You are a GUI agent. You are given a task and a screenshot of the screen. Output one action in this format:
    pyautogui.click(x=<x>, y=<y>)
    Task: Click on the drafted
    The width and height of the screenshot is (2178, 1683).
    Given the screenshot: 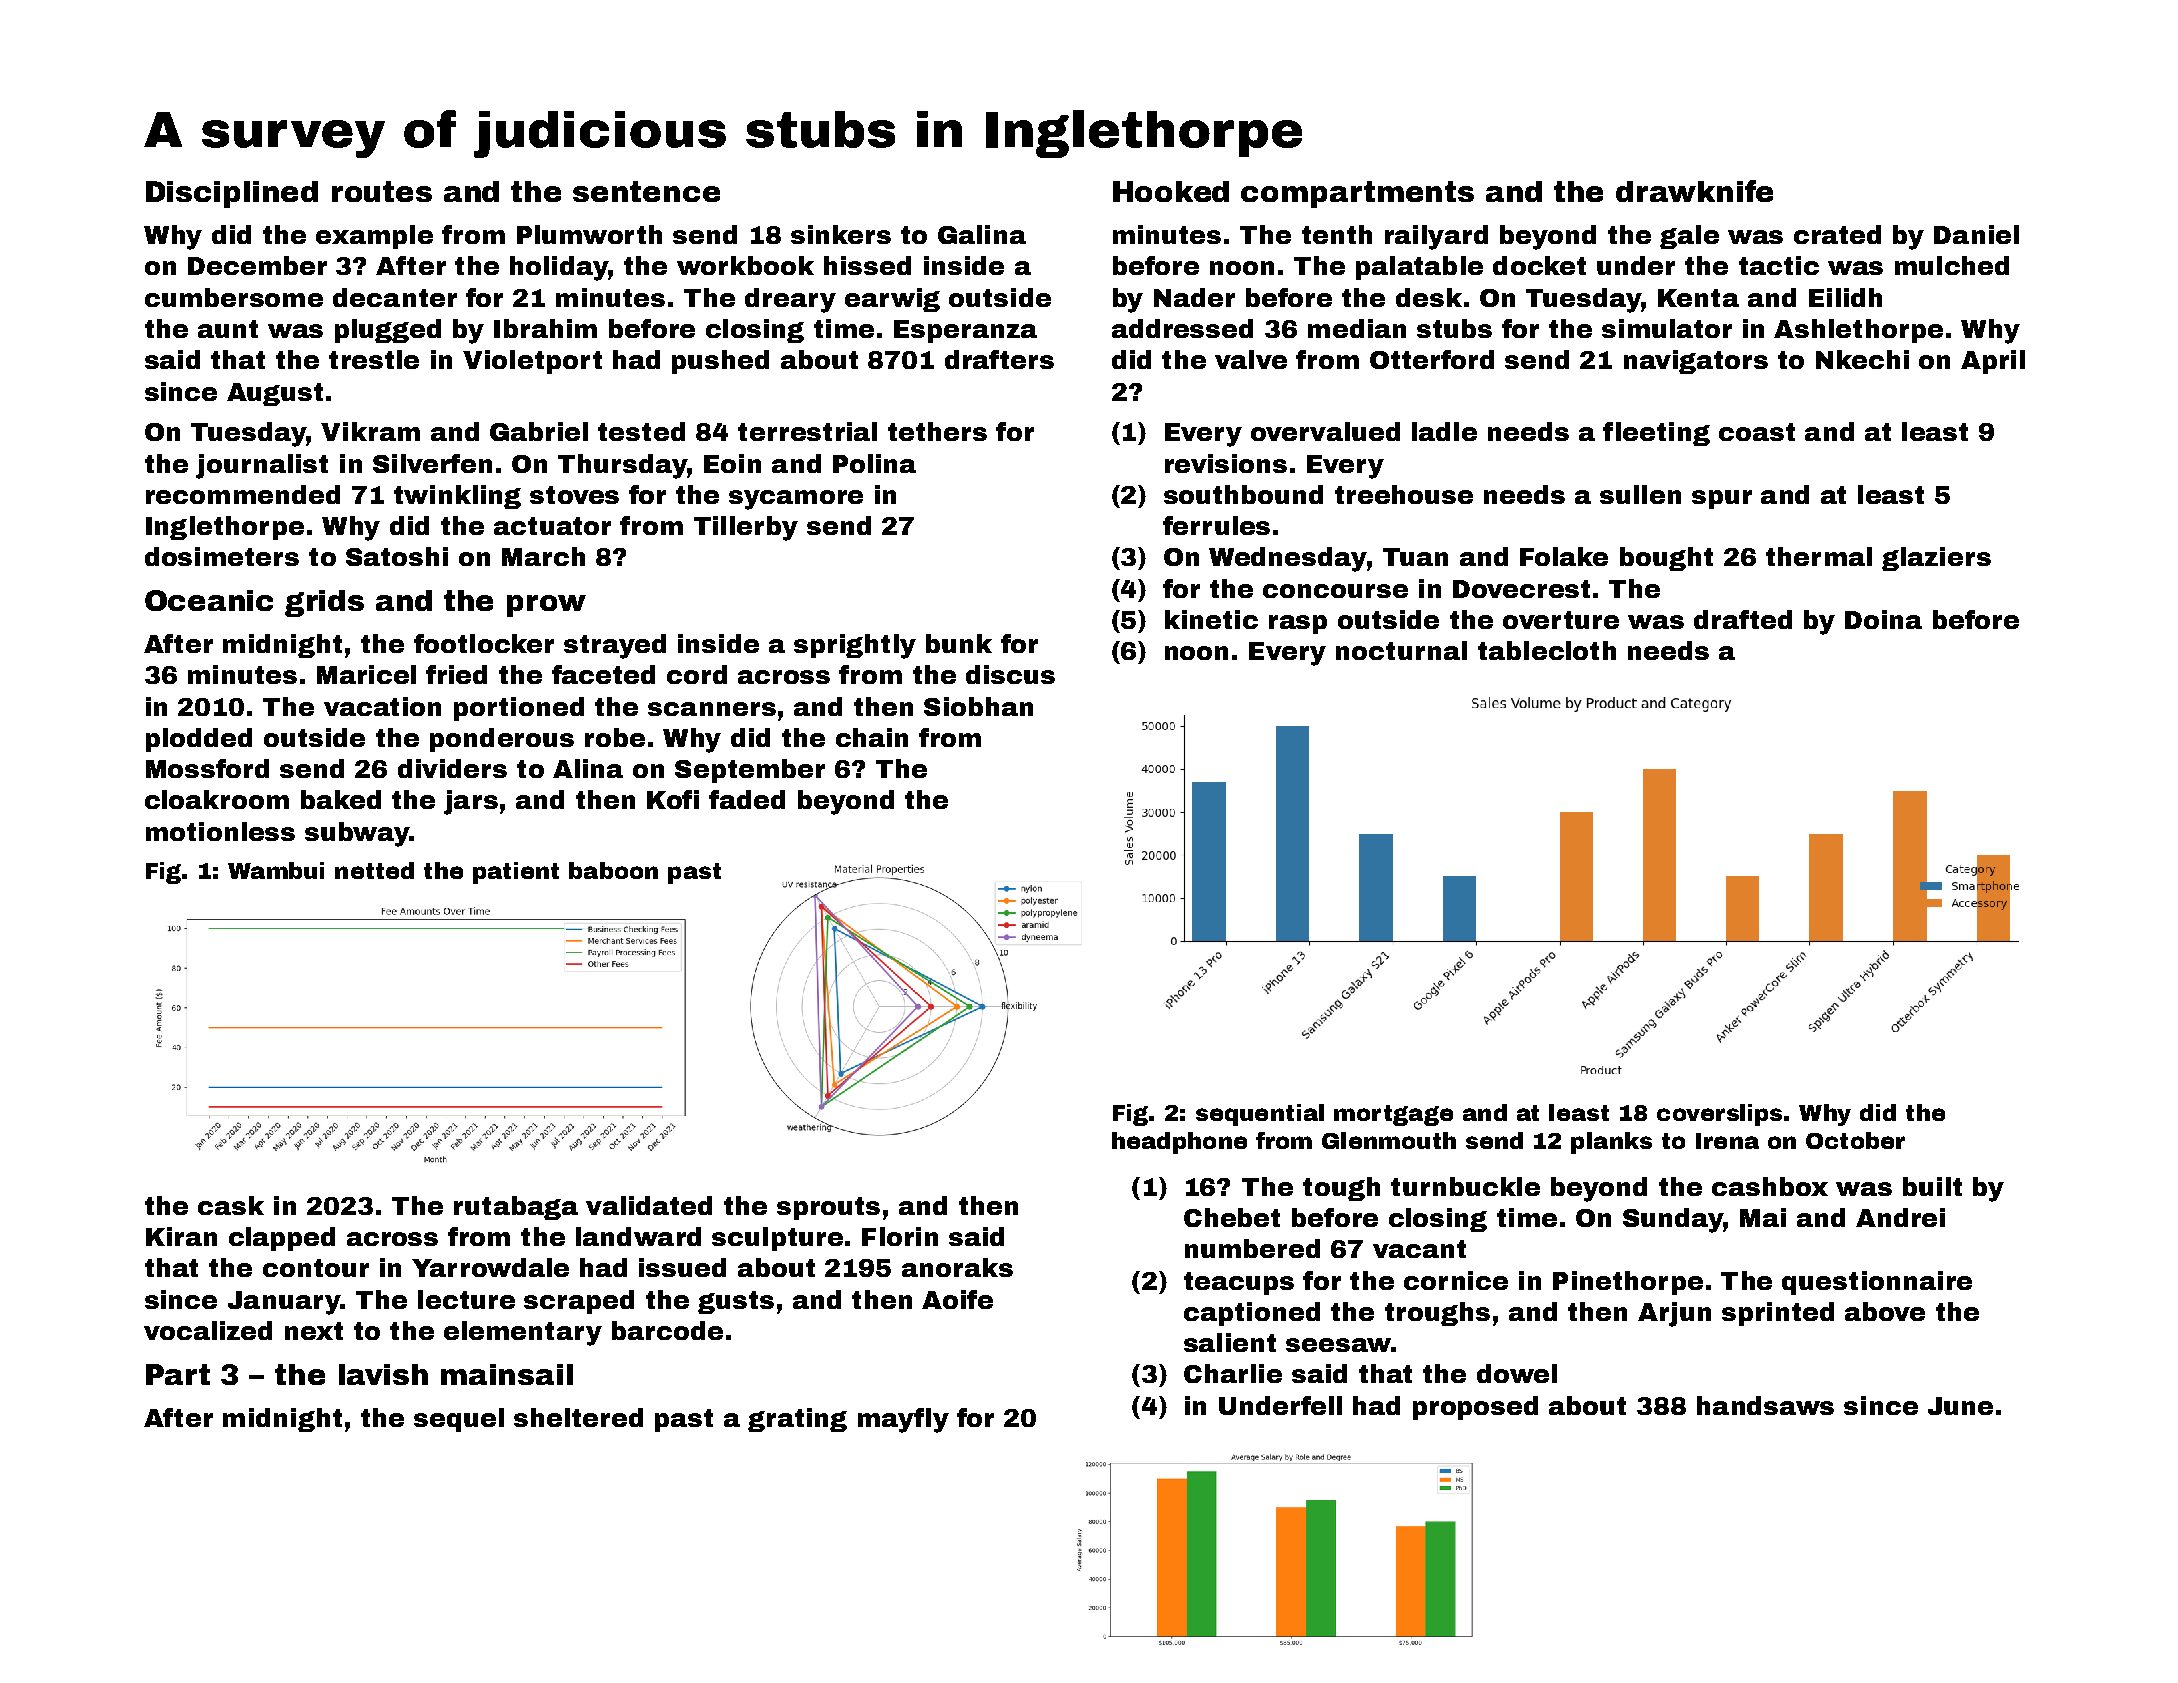 What is the action you would take?
    pyautogui.click(x=1743, y=619)
